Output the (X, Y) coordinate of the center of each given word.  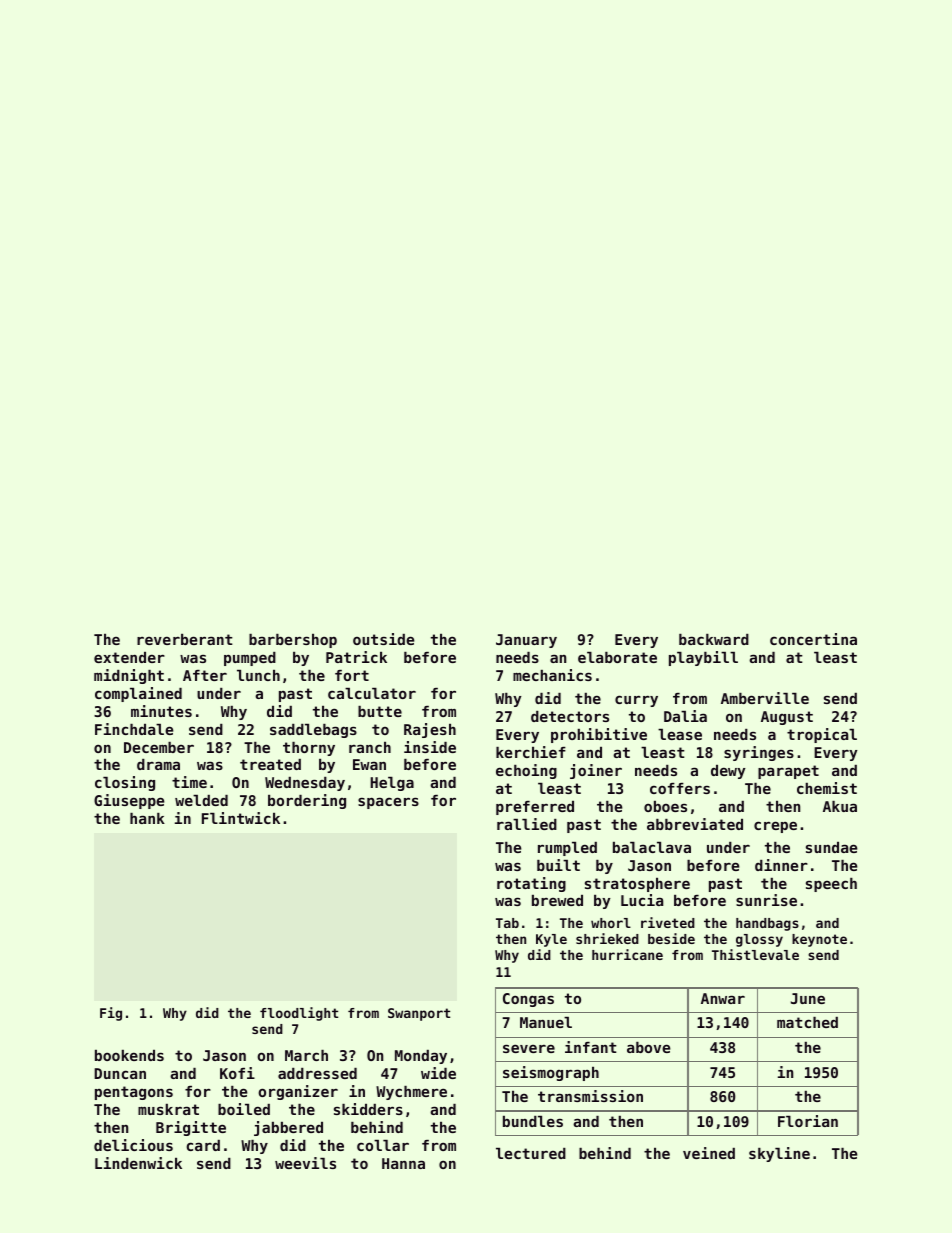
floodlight (299, 1014)
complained (138, 694)
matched (807, 1022)
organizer (298, 1092)
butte (380, 711)
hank (147, 818)
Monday (421, 1057)
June (808, 998)
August (787, 718)
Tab (507, 923)
